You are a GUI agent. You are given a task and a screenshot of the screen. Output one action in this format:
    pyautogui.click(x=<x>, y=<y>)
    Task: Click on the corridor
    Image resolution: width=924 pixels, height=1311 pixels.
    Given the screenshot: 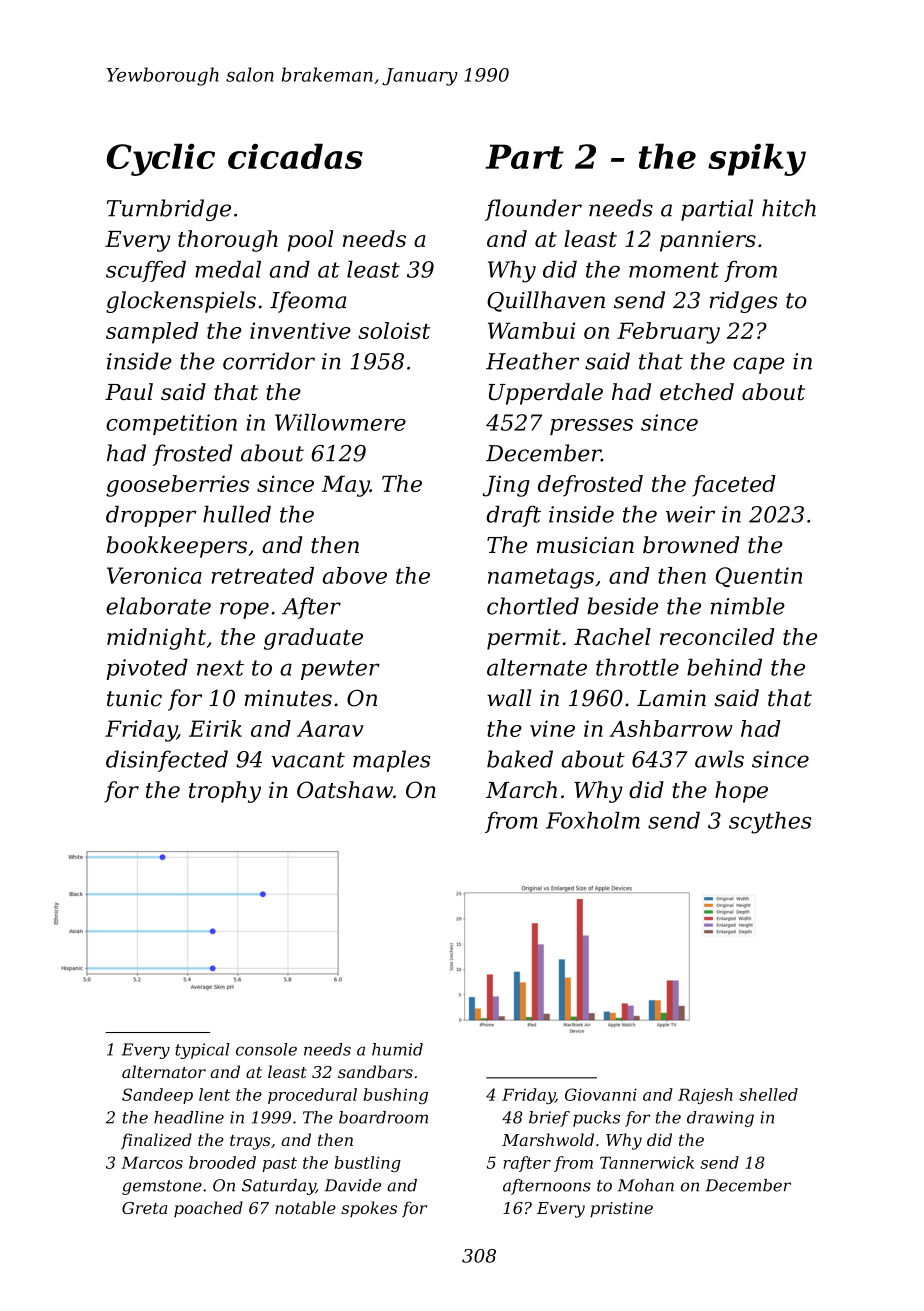 What is the action you would take?
    pyautogui.click(x=269, y=361)
